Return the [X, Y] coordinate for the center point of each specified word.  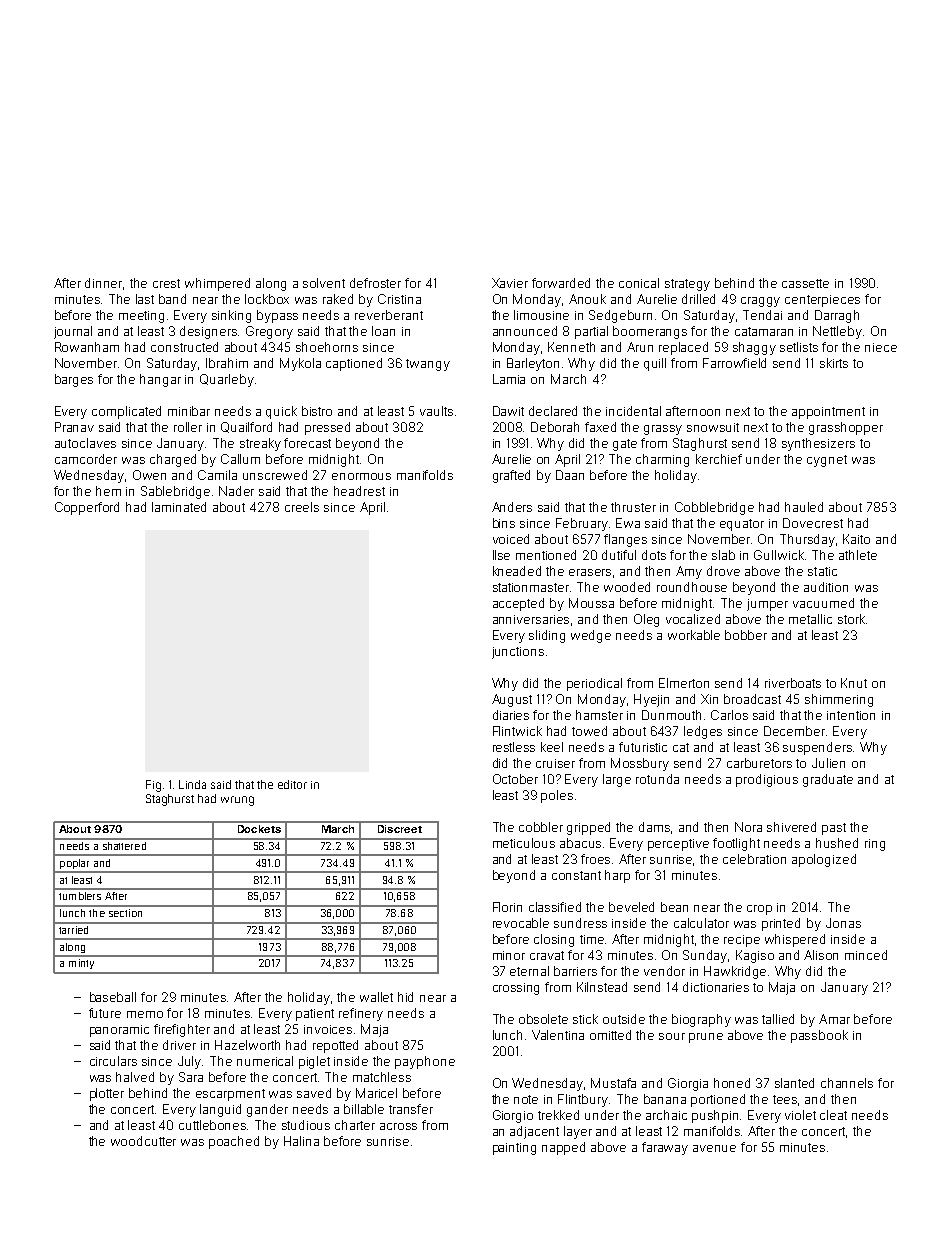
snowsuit [713, 427]
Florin [507, 907]
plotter [107, 1094]
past [834, 829]
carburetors [759, 763]
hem [108, 491]
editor [292, 784]
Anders [512, 507]
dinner [103, 283]
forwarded [561, 283]
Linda [192, 784]
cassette [805, 283]
